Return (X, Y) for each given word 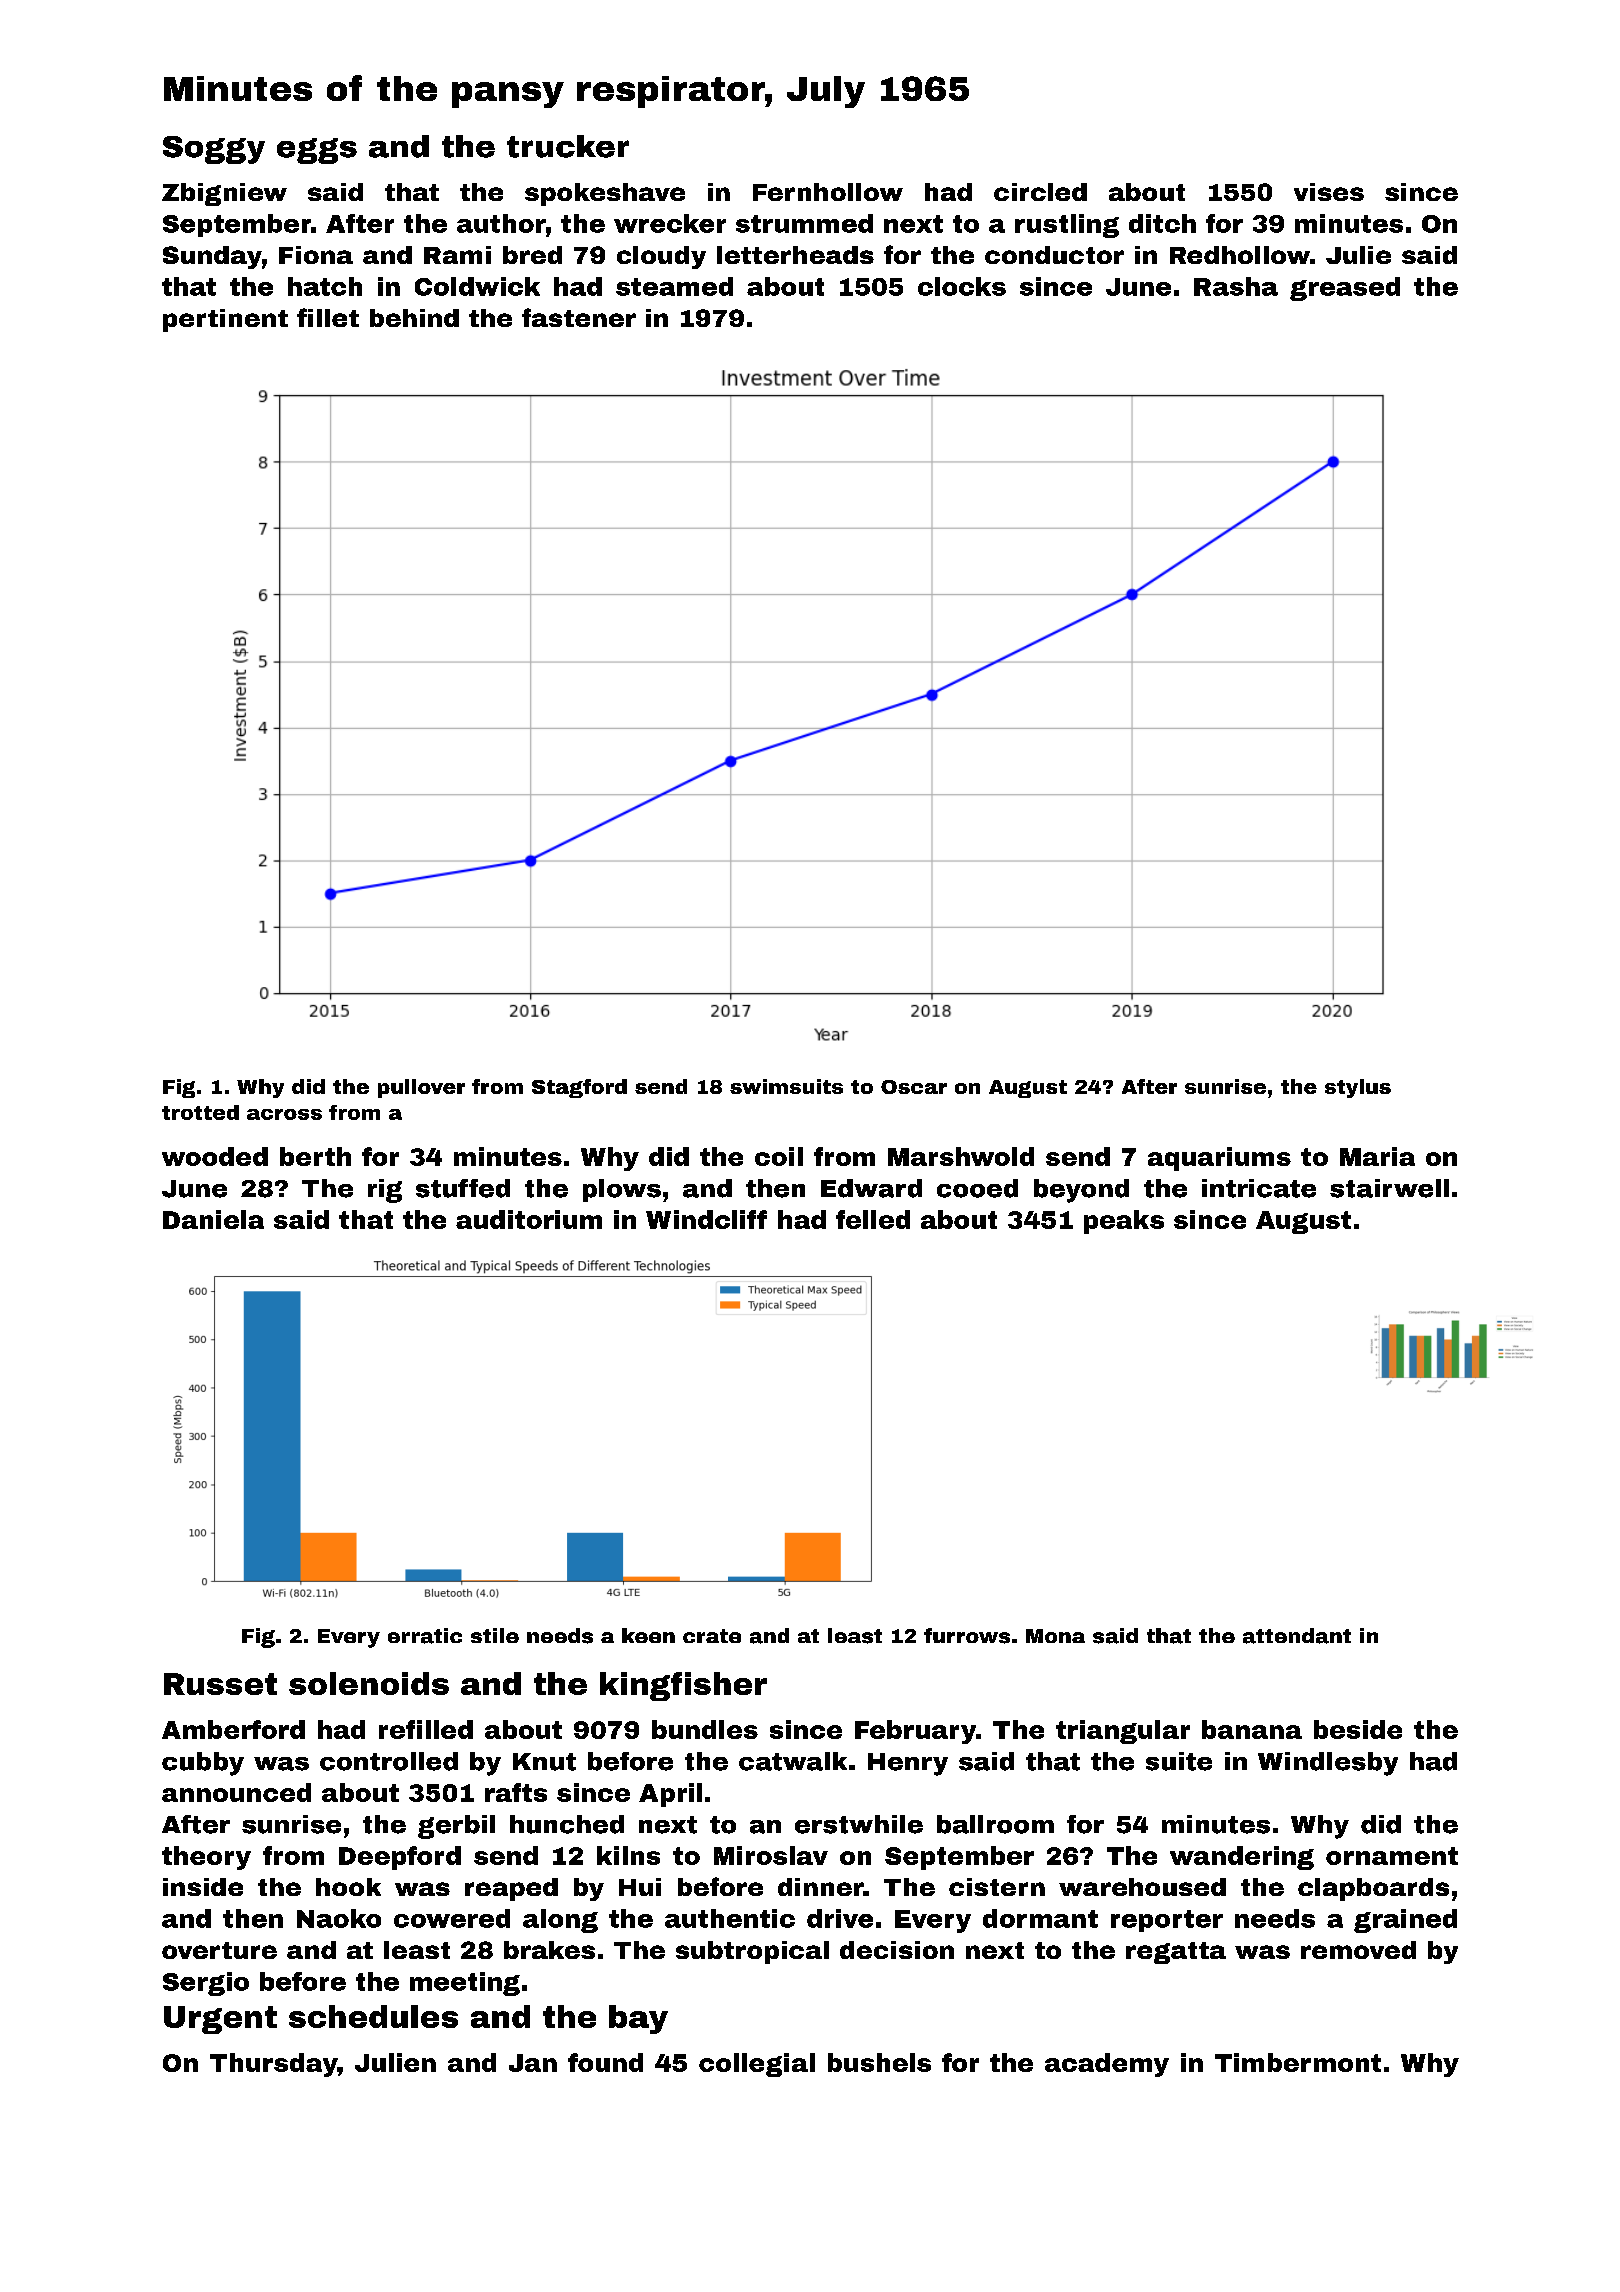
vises (1329, 192)
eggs (317, 151)
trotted (200, 1112)
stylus (1358, 1088)
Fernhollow (828, 192)
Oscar (914, 1087)
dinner (820, 1887)
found (605, 2062)
